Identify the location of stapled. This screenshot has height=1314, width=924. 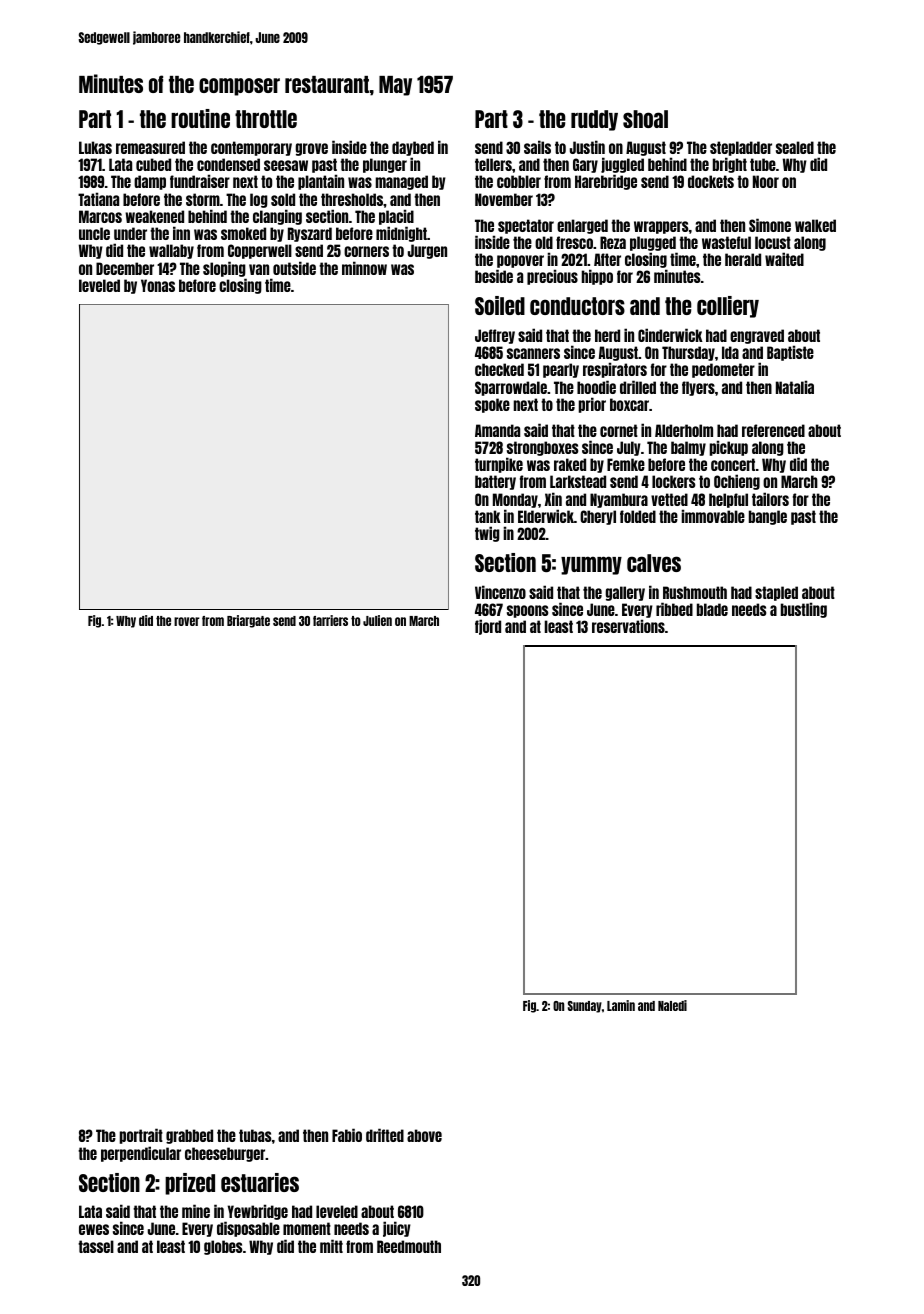
(776, 593).
